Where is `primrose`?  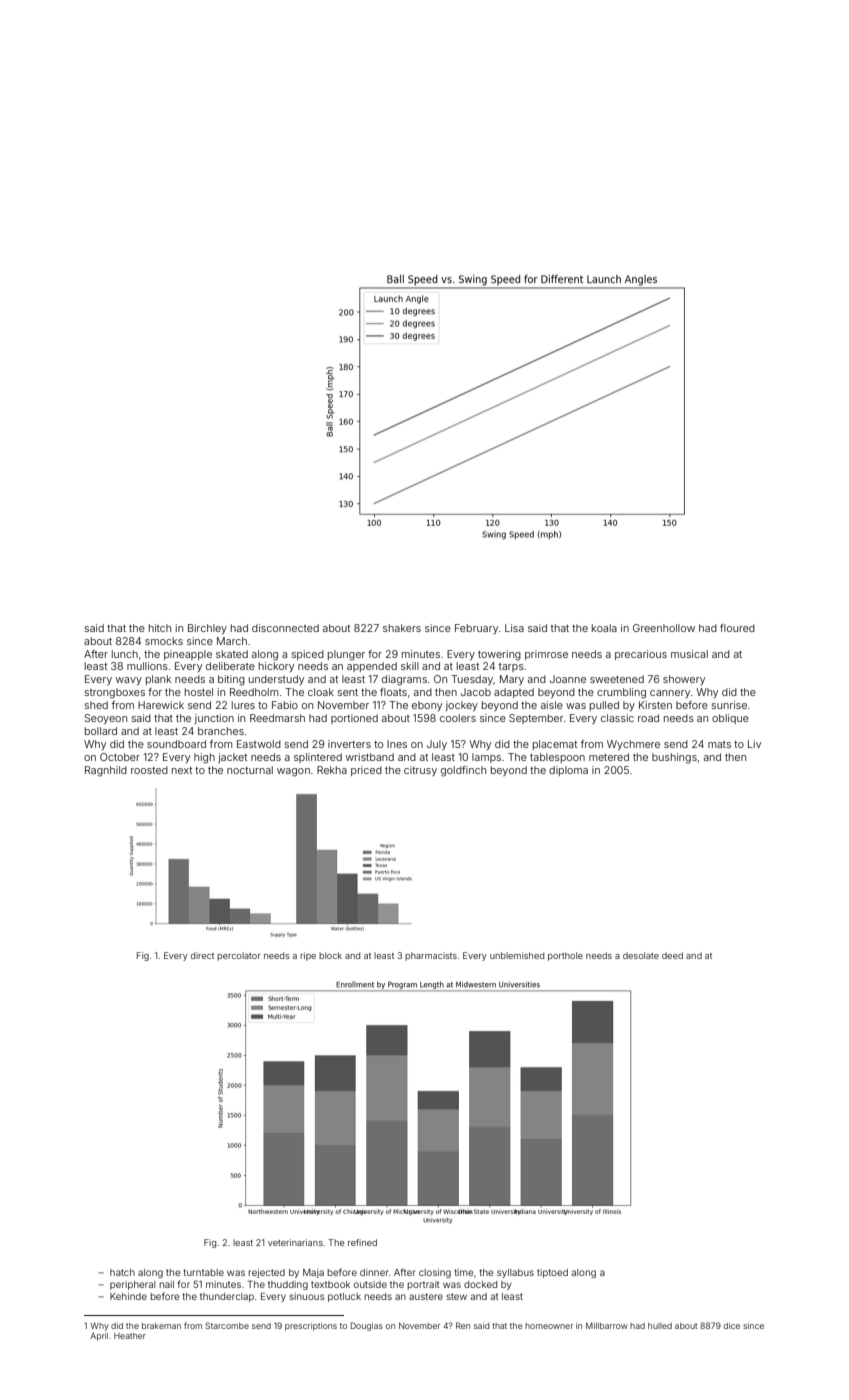
primrose is located at coordinates (546, 655).
